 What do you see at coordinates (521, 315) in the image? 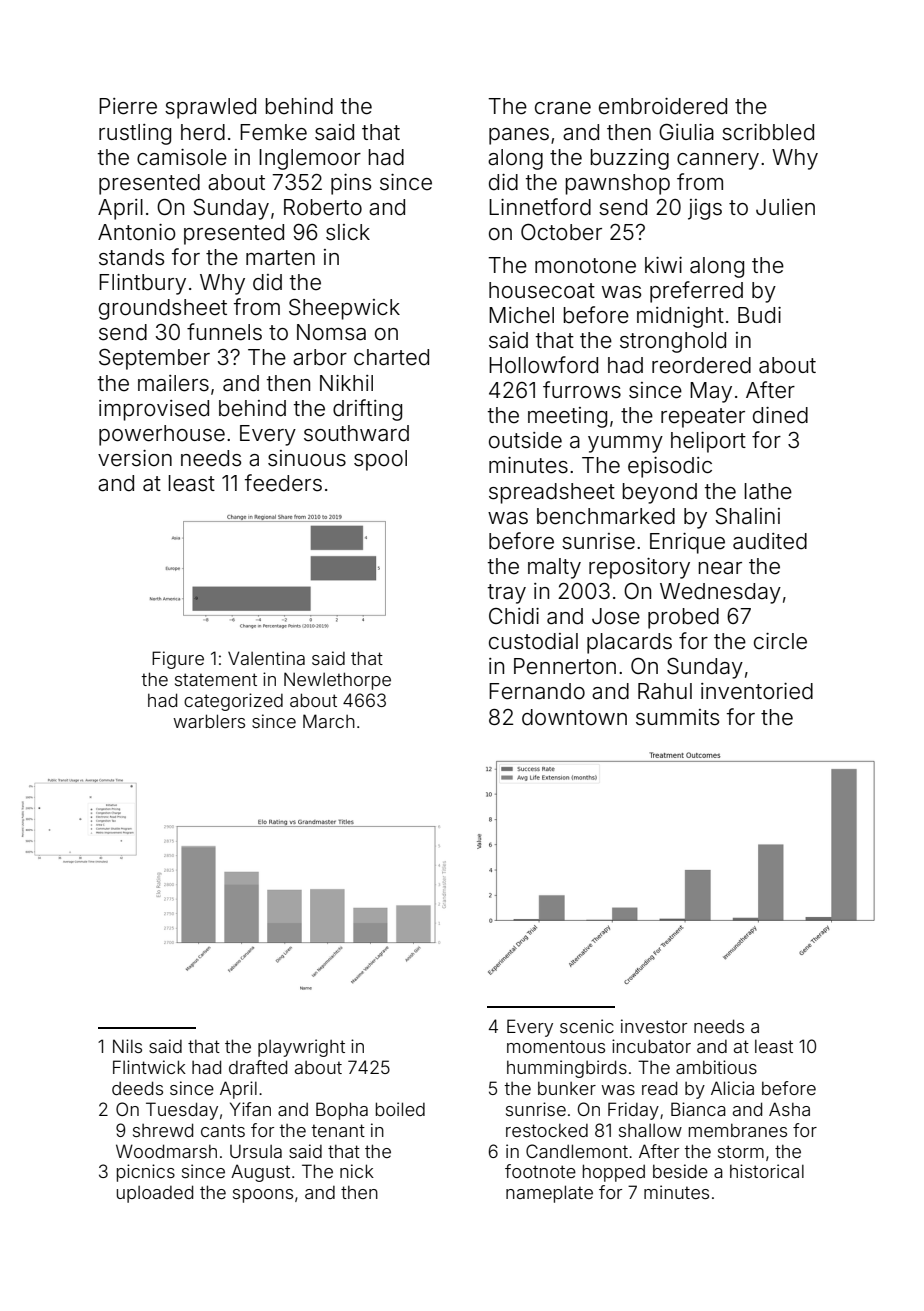
I see `Michel` at bounding box center [521, 315].
